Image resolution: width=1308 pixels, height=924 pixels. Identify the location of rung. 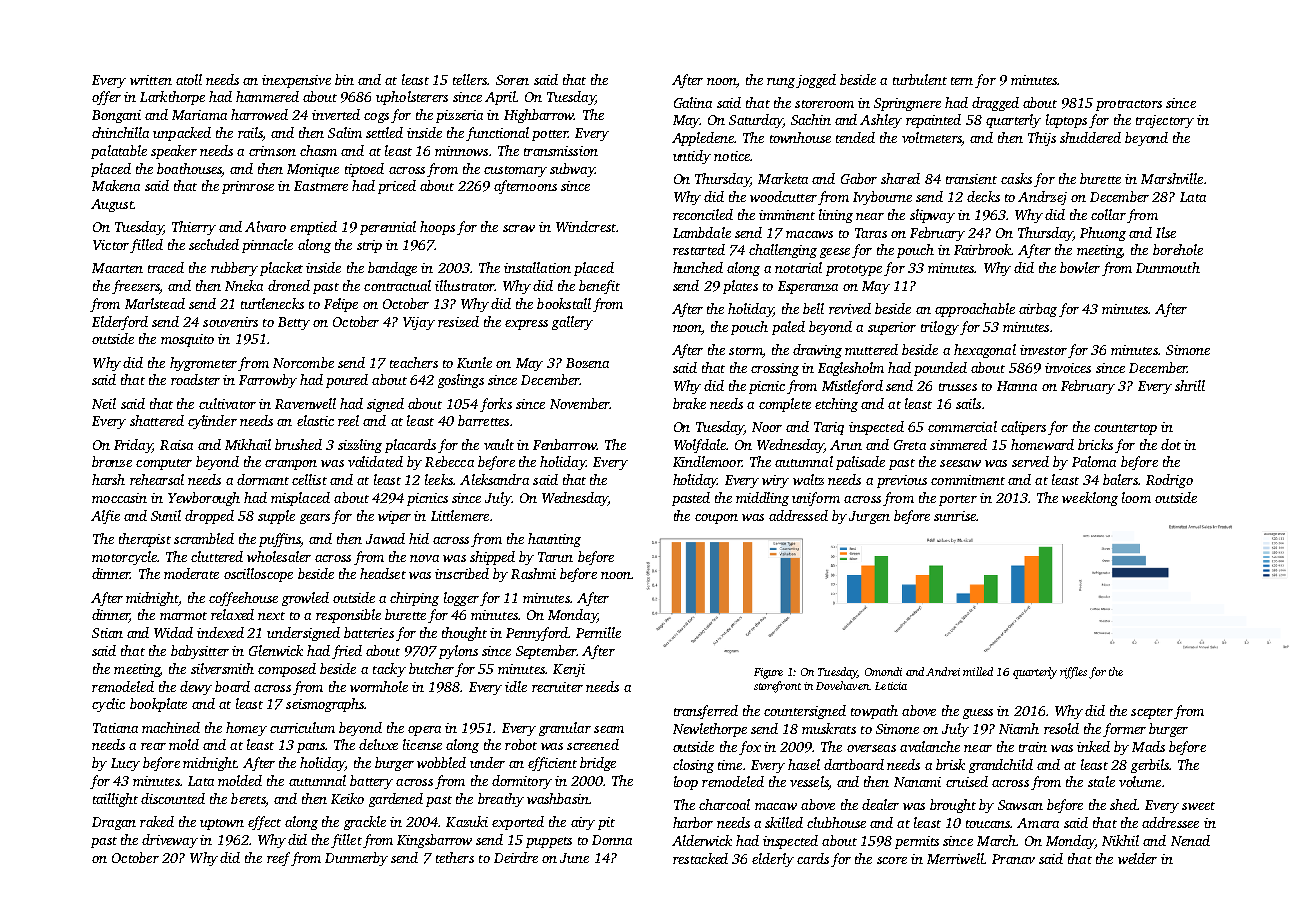
(781, 83).
